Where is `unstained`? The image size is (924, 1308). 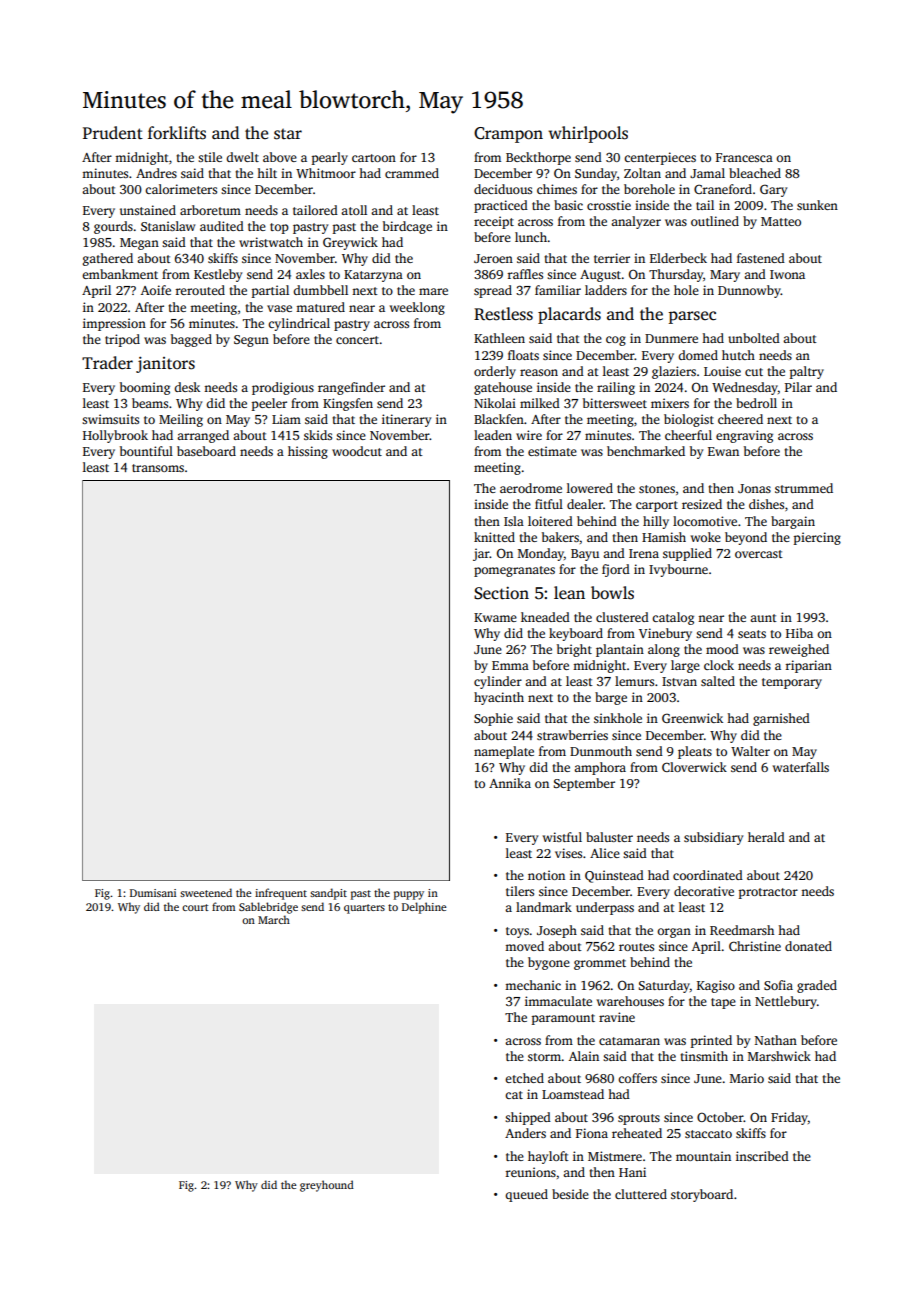
unstained is located at coordinates (148, 210).
